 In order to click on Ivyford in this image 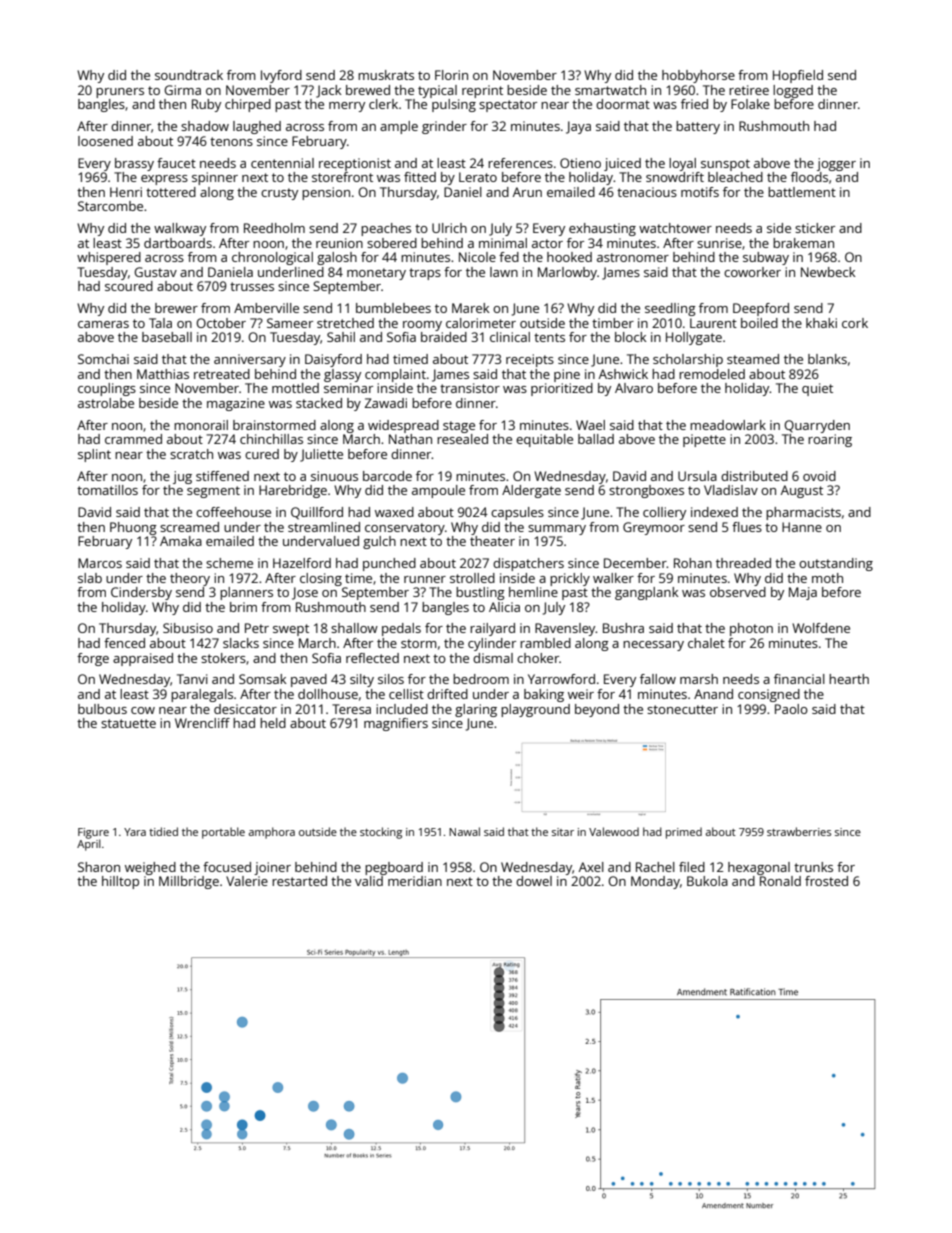, I will do `click(281, 76)`.
